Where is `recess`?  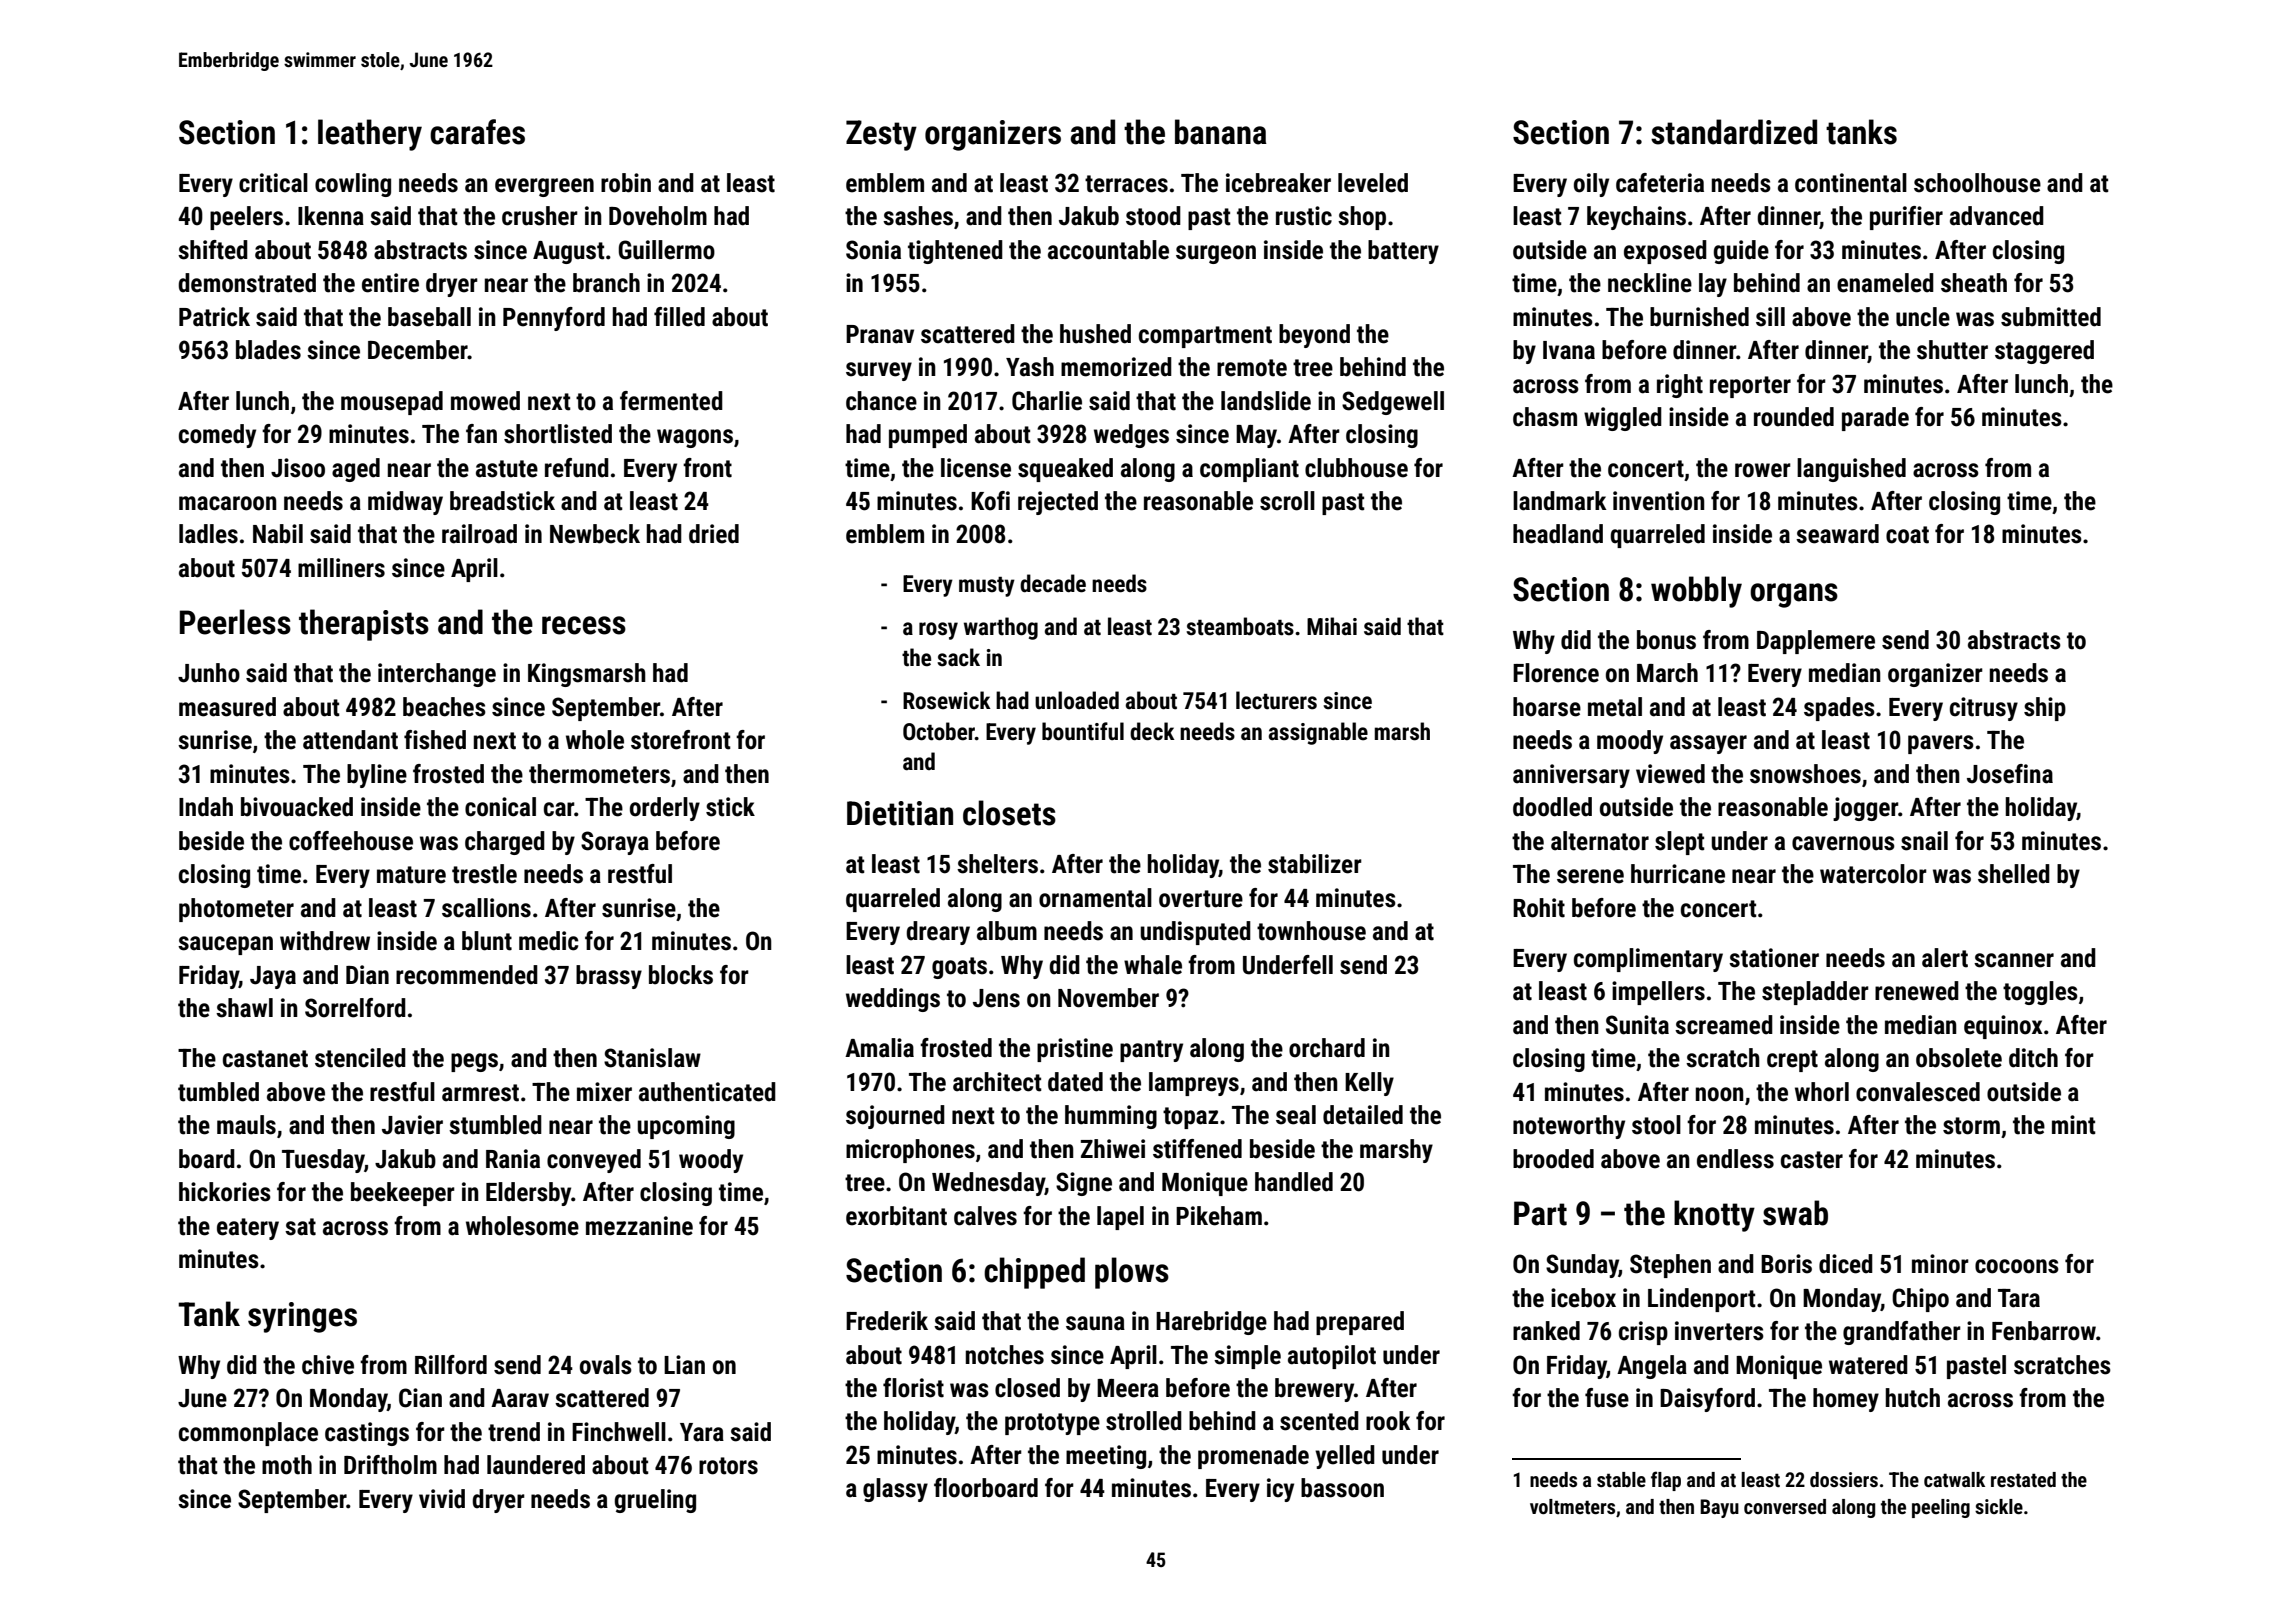 recess is located at coordinates (584, 625).
